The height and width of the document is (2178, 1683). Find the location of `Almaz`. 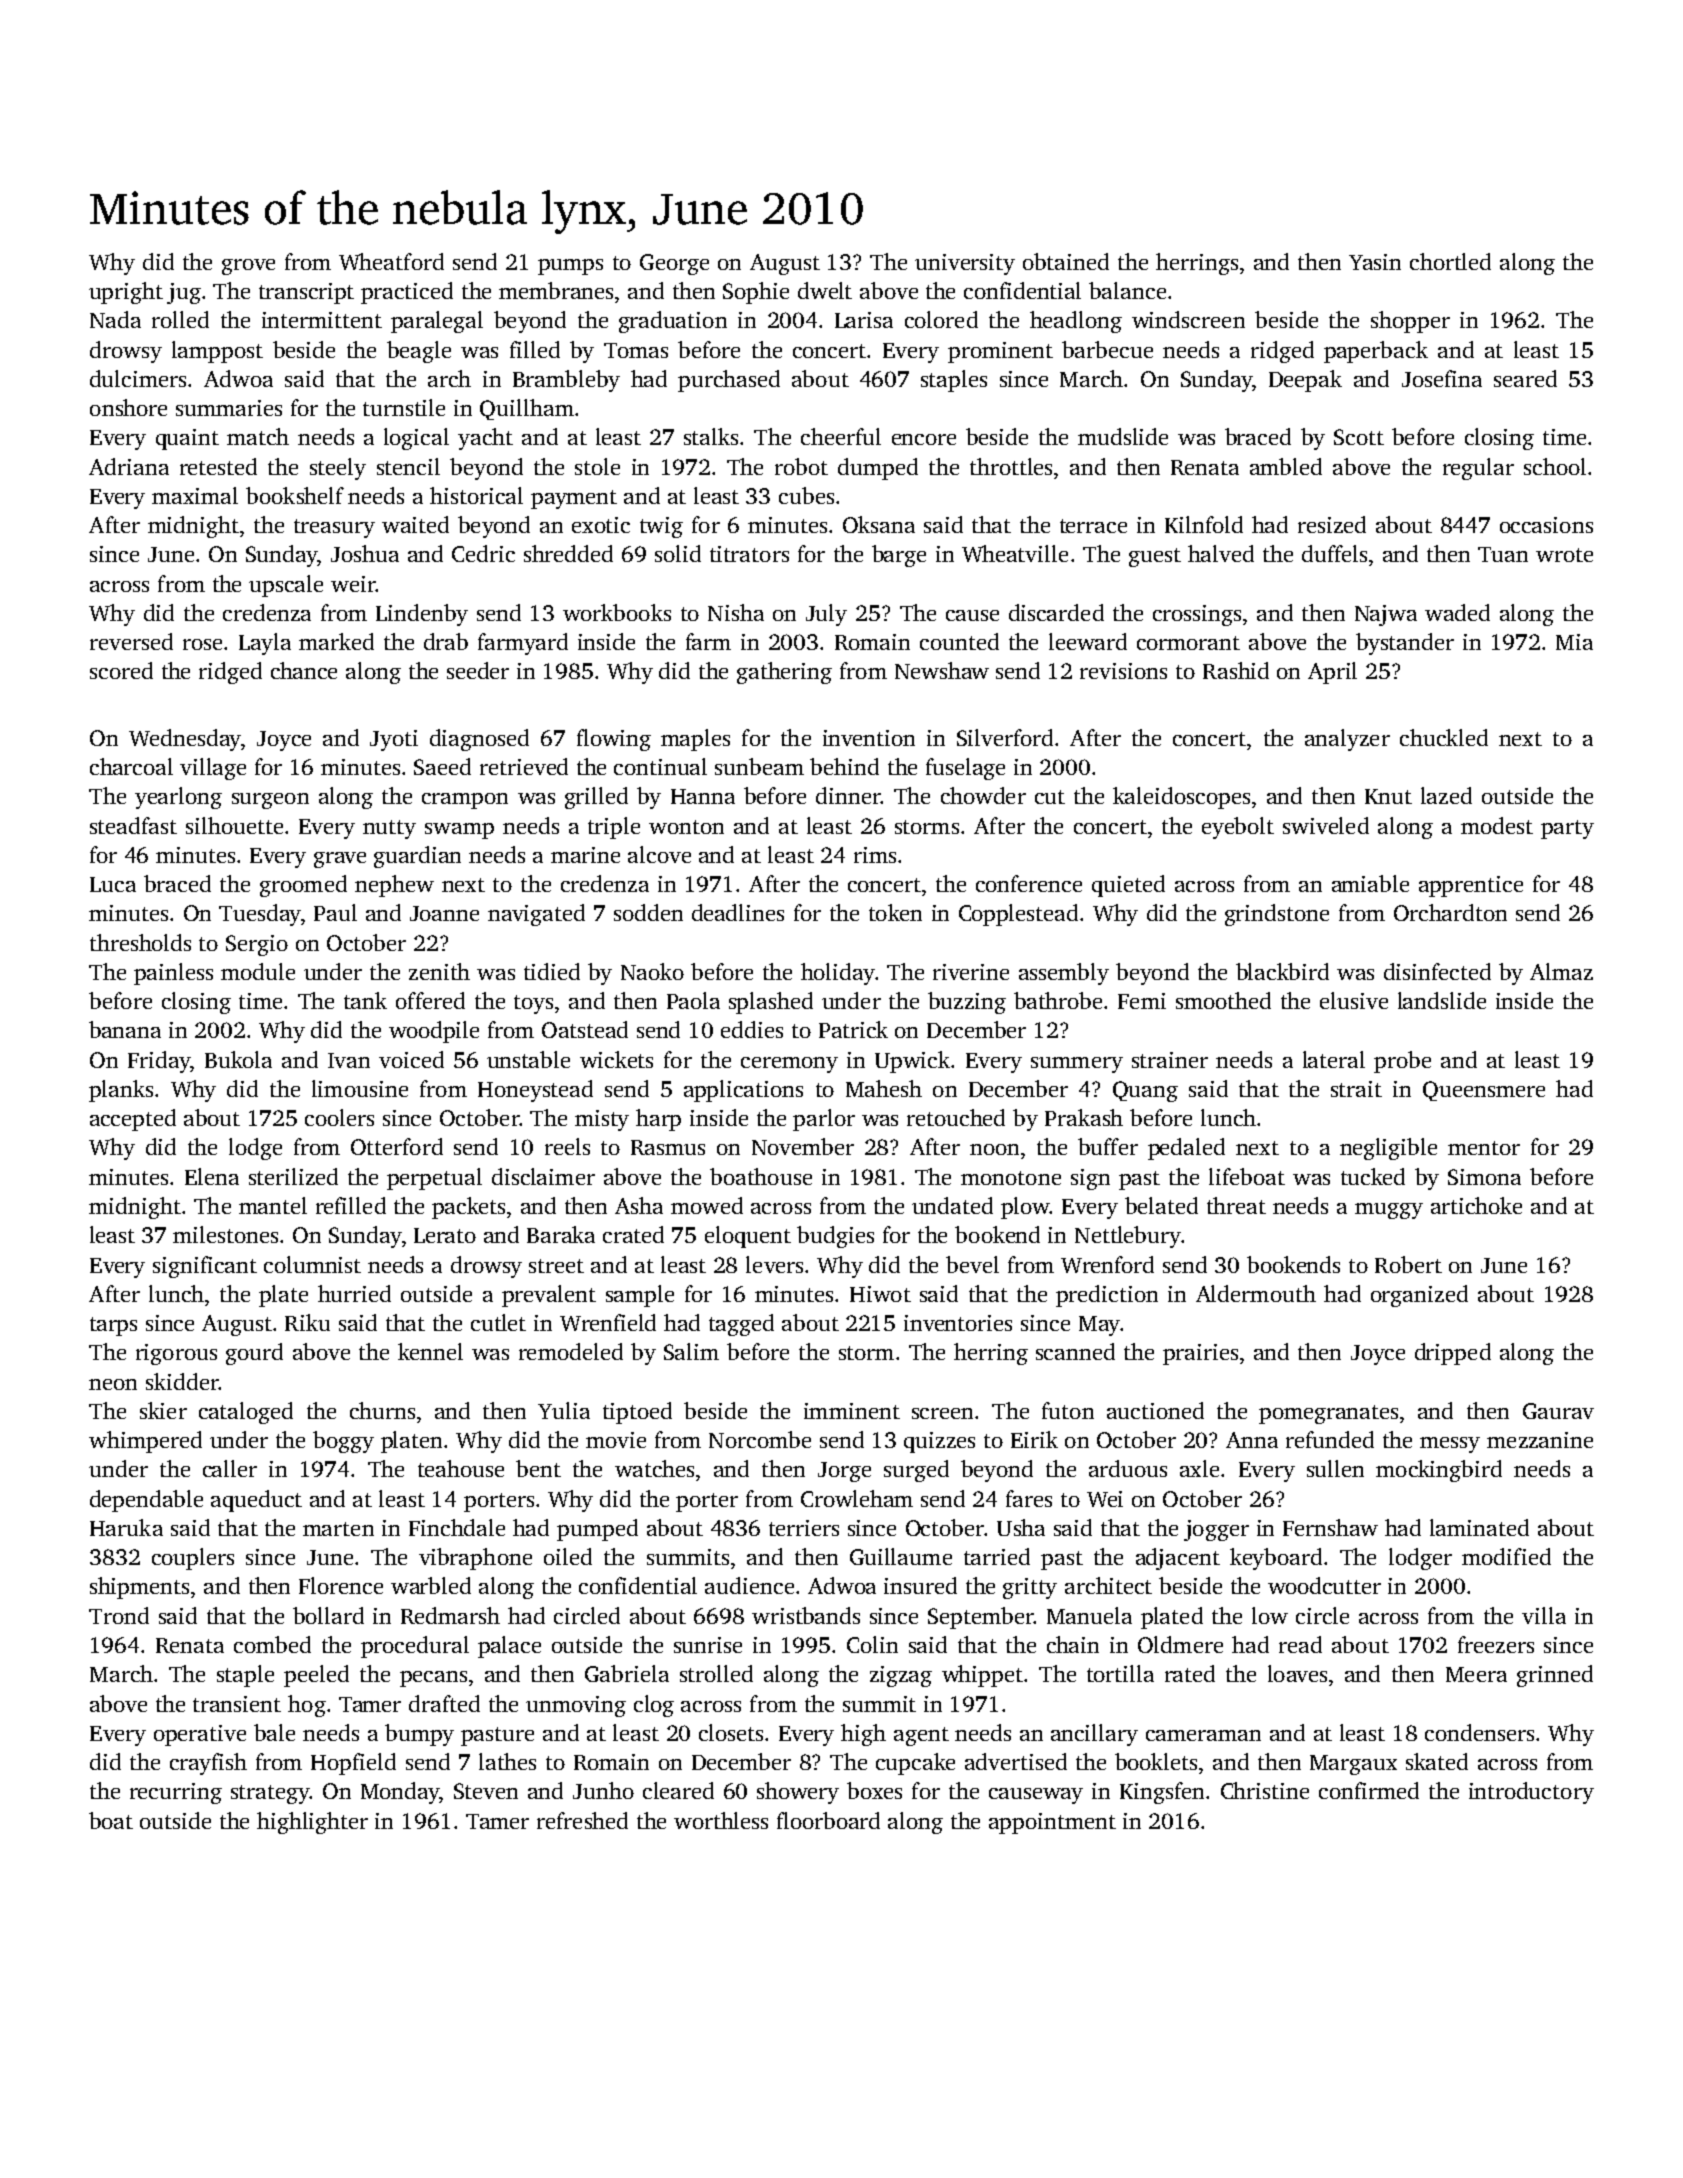

Almaz is located at coordinates (1561, 971).
